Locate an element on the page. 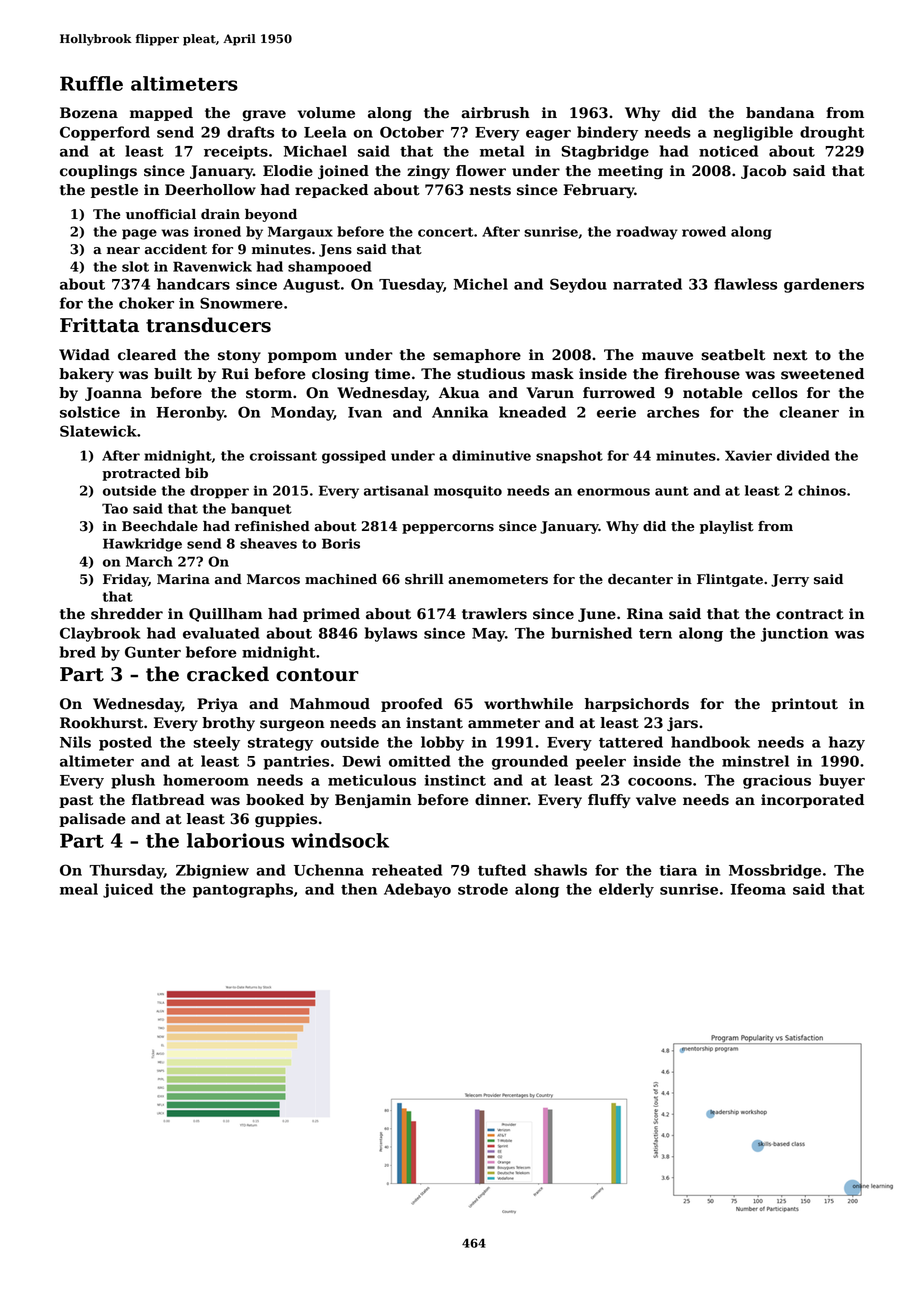 Image resolution: width=924 pixels, height=1311 pixels. tern is located at coordinates (655, 634).
